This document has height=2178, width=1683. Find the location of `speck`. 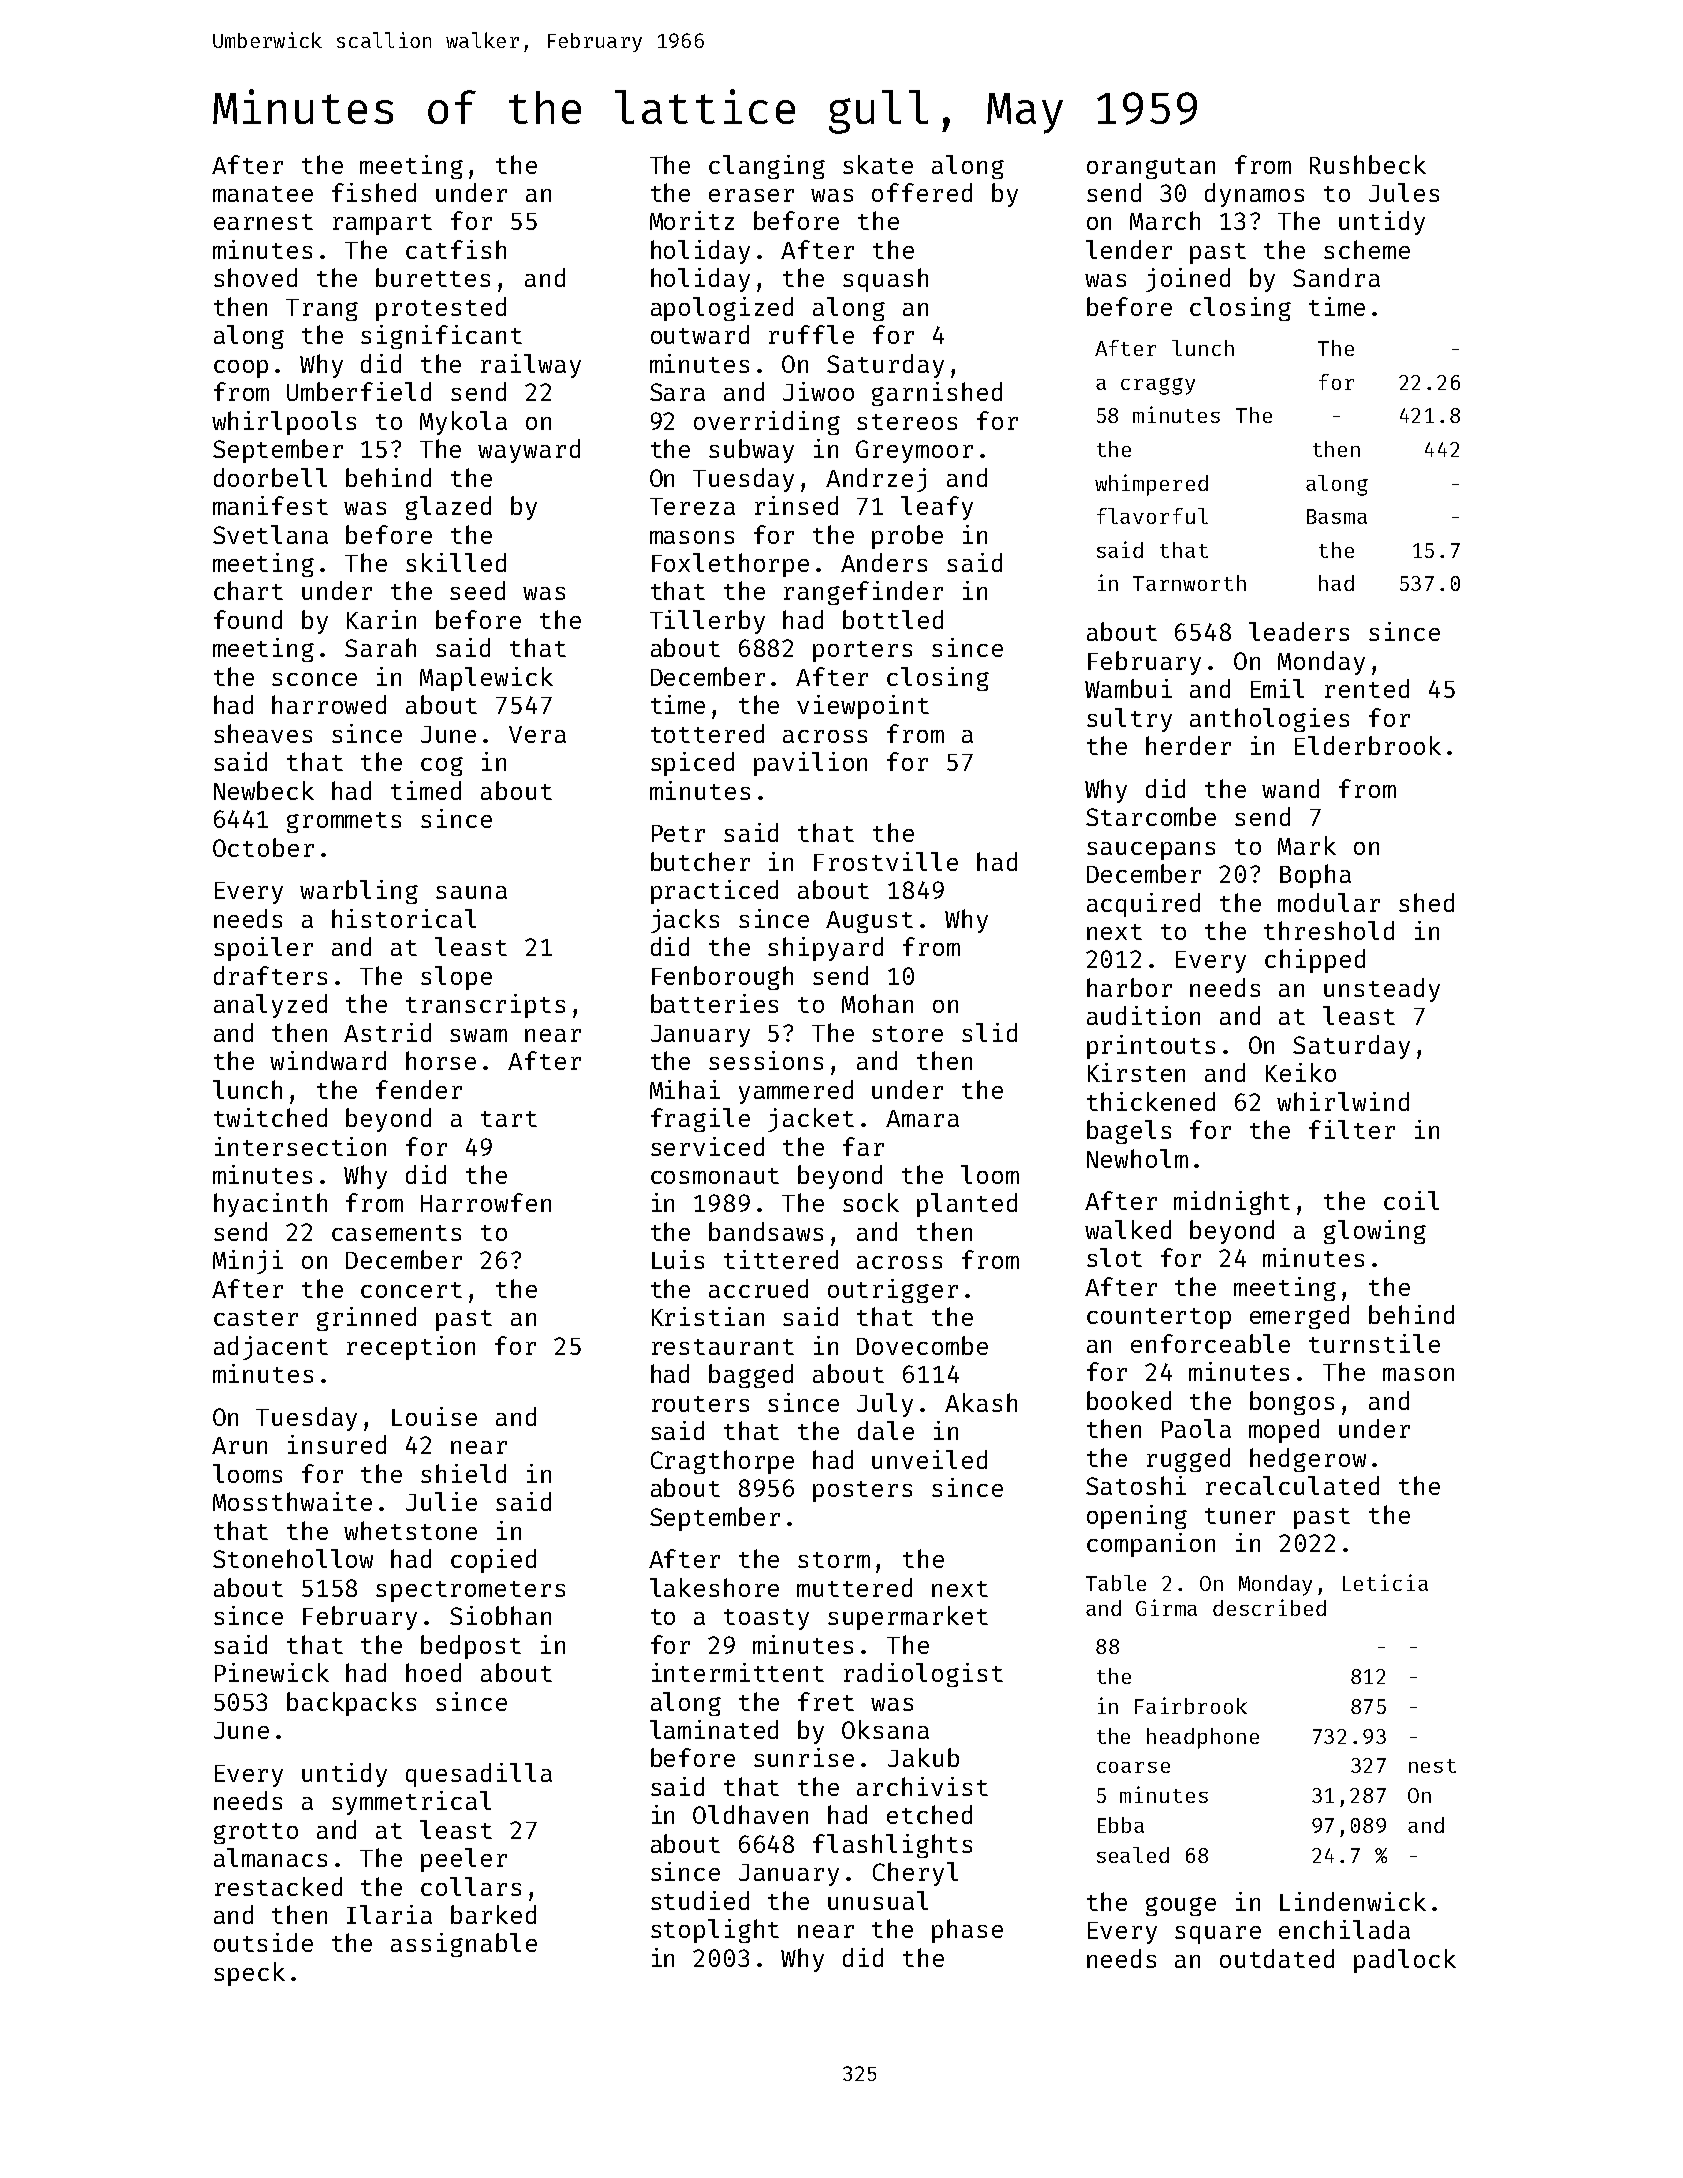

speck is located at coordinates (249, 1974).
